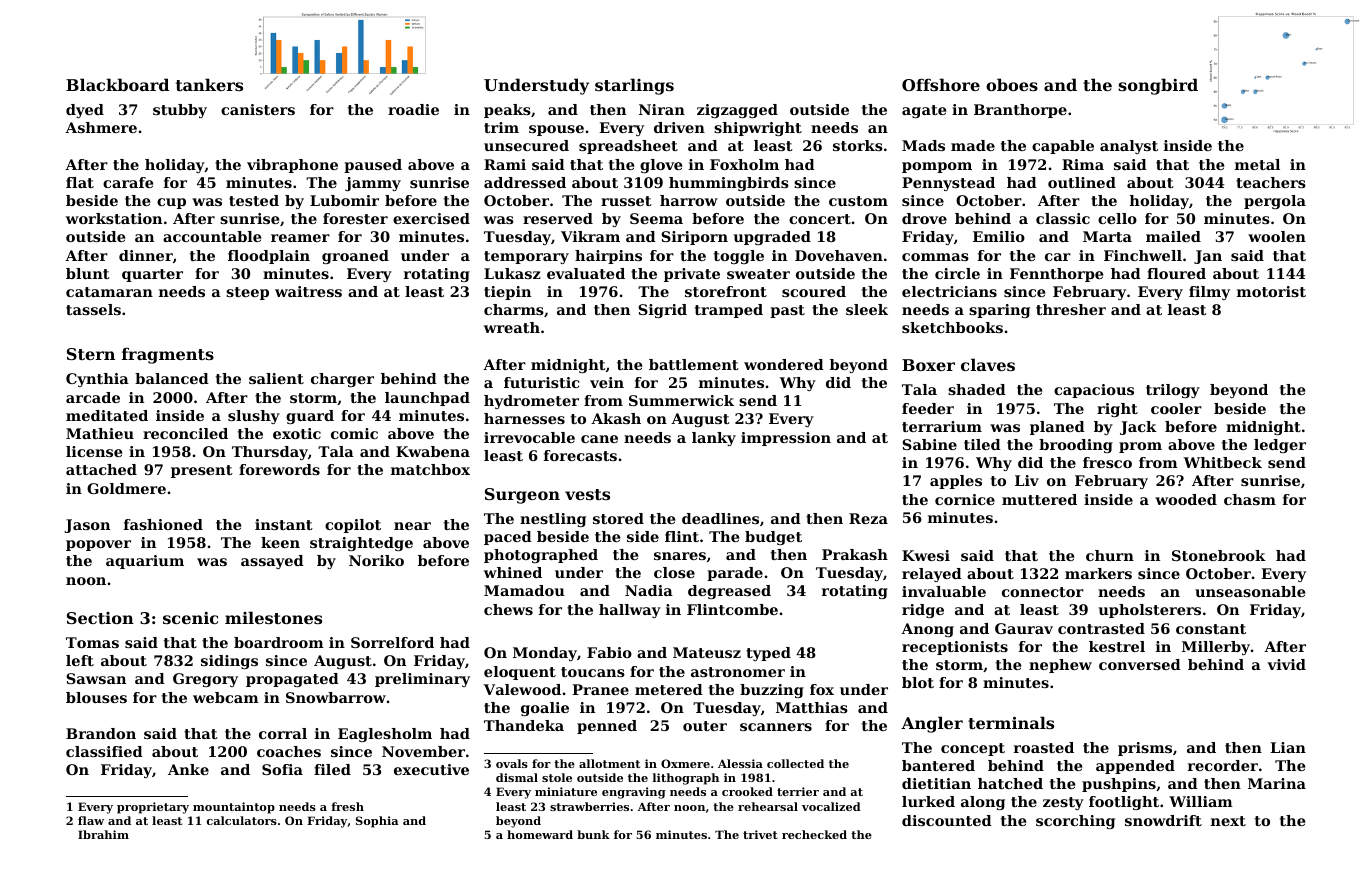 The image size is (1372, 887). I want to click on floodplain, so click(269, 257).
